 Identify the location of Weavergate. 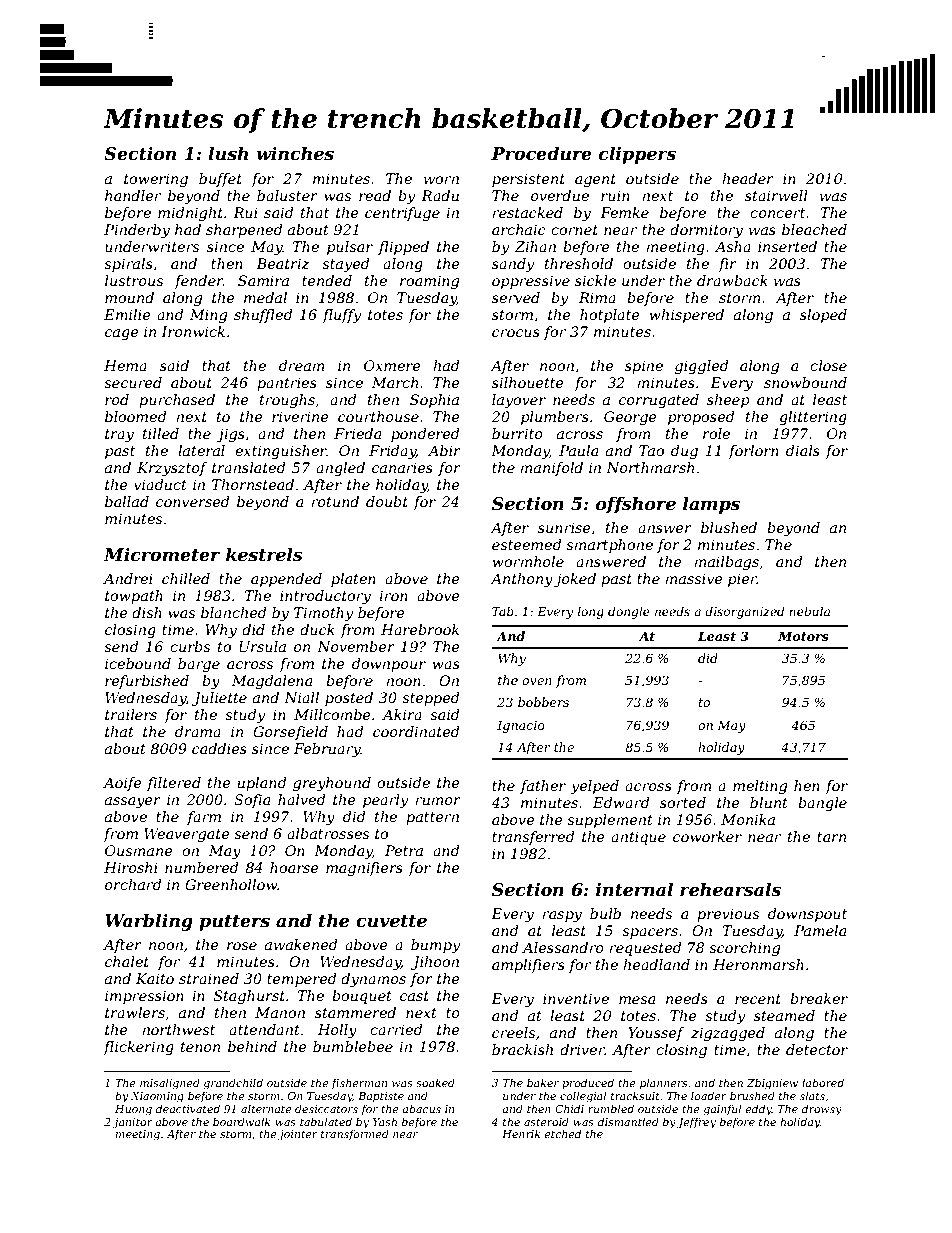
(187, 835).
